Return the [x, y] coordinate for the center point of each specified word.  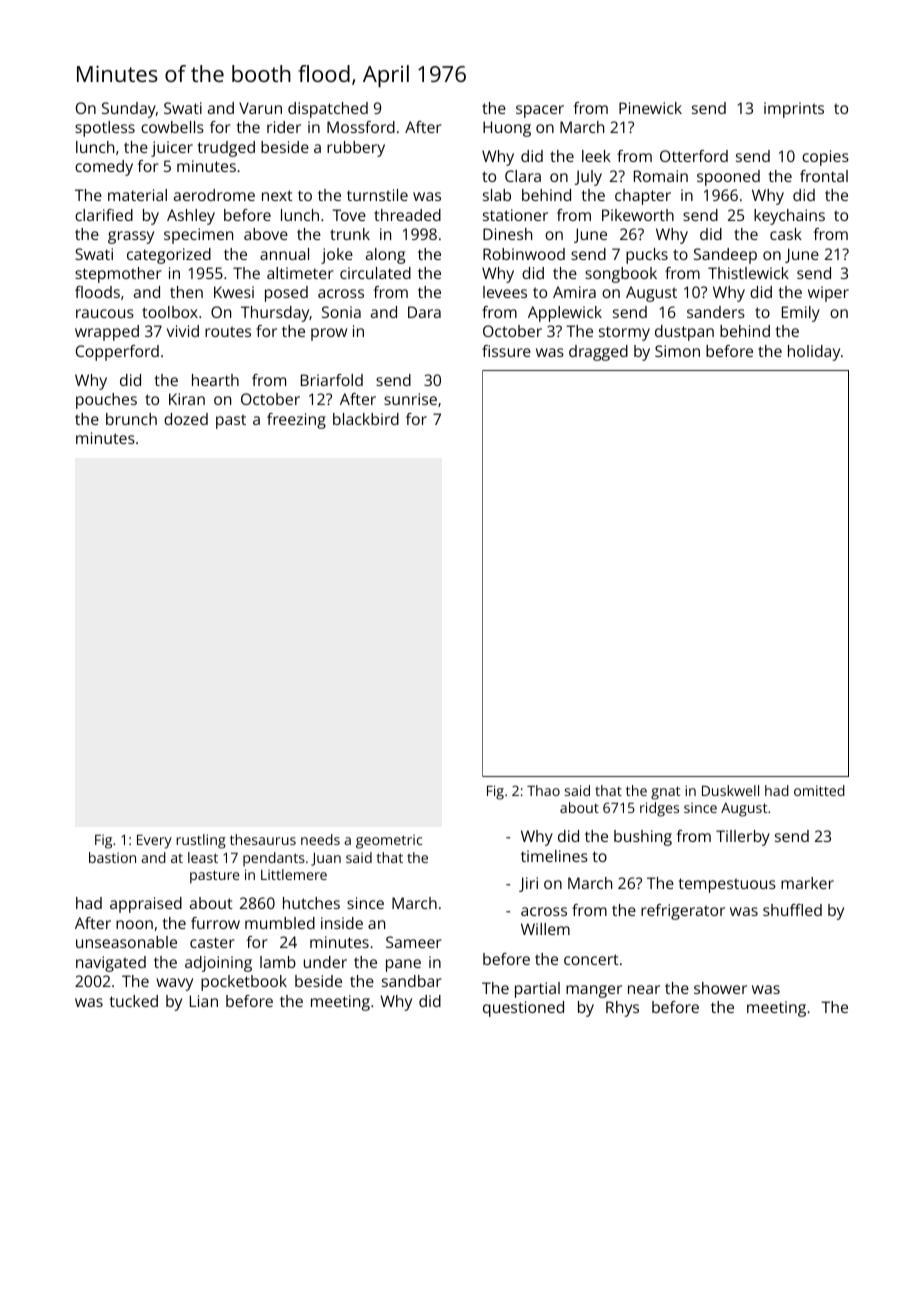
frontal [824, 176]
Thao [543, 790]
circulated [375, 273]
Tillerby [743, 838]
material [137, 195]
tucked [134, 1001]
